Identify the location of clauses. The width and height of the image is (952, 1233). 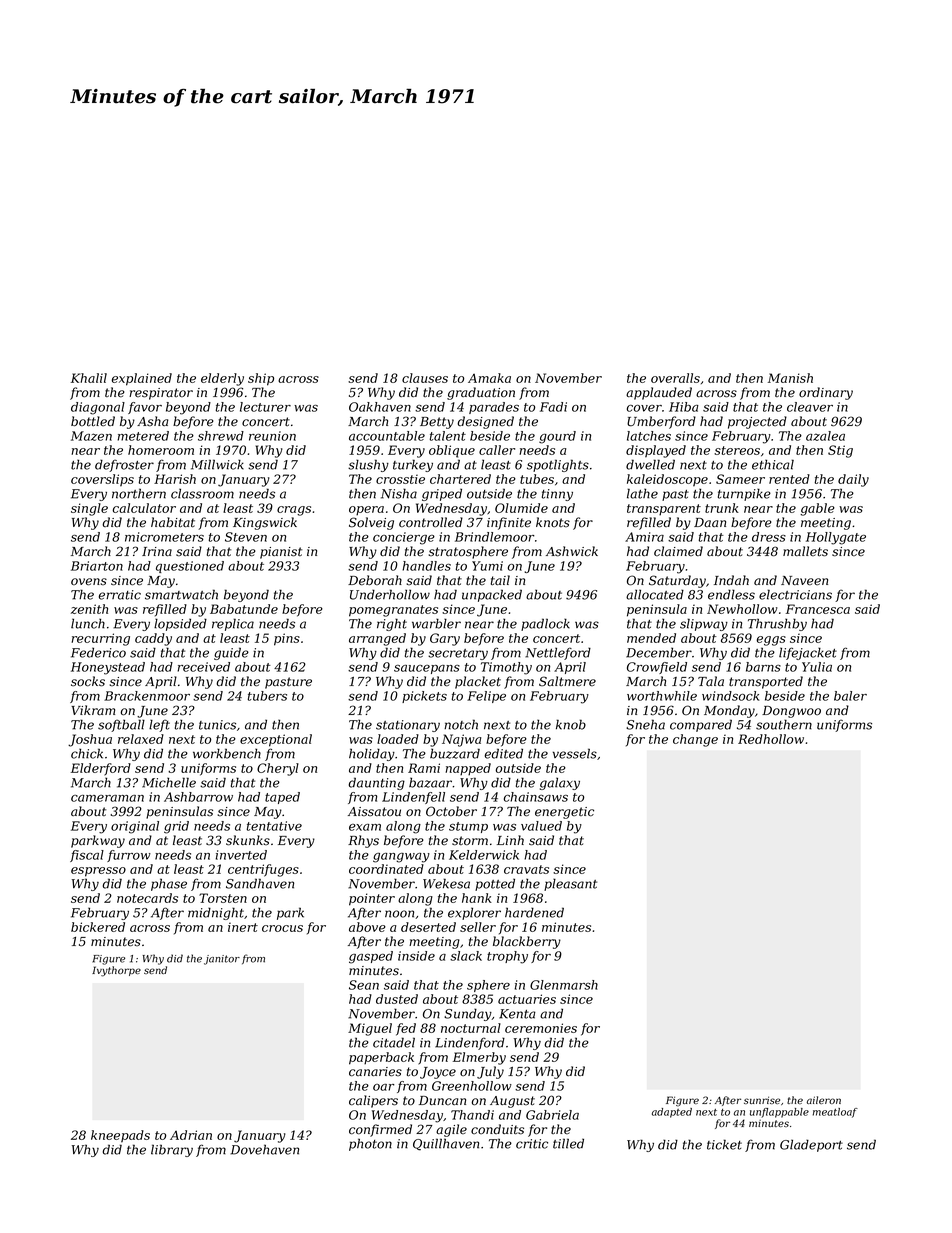
(425, 378).
